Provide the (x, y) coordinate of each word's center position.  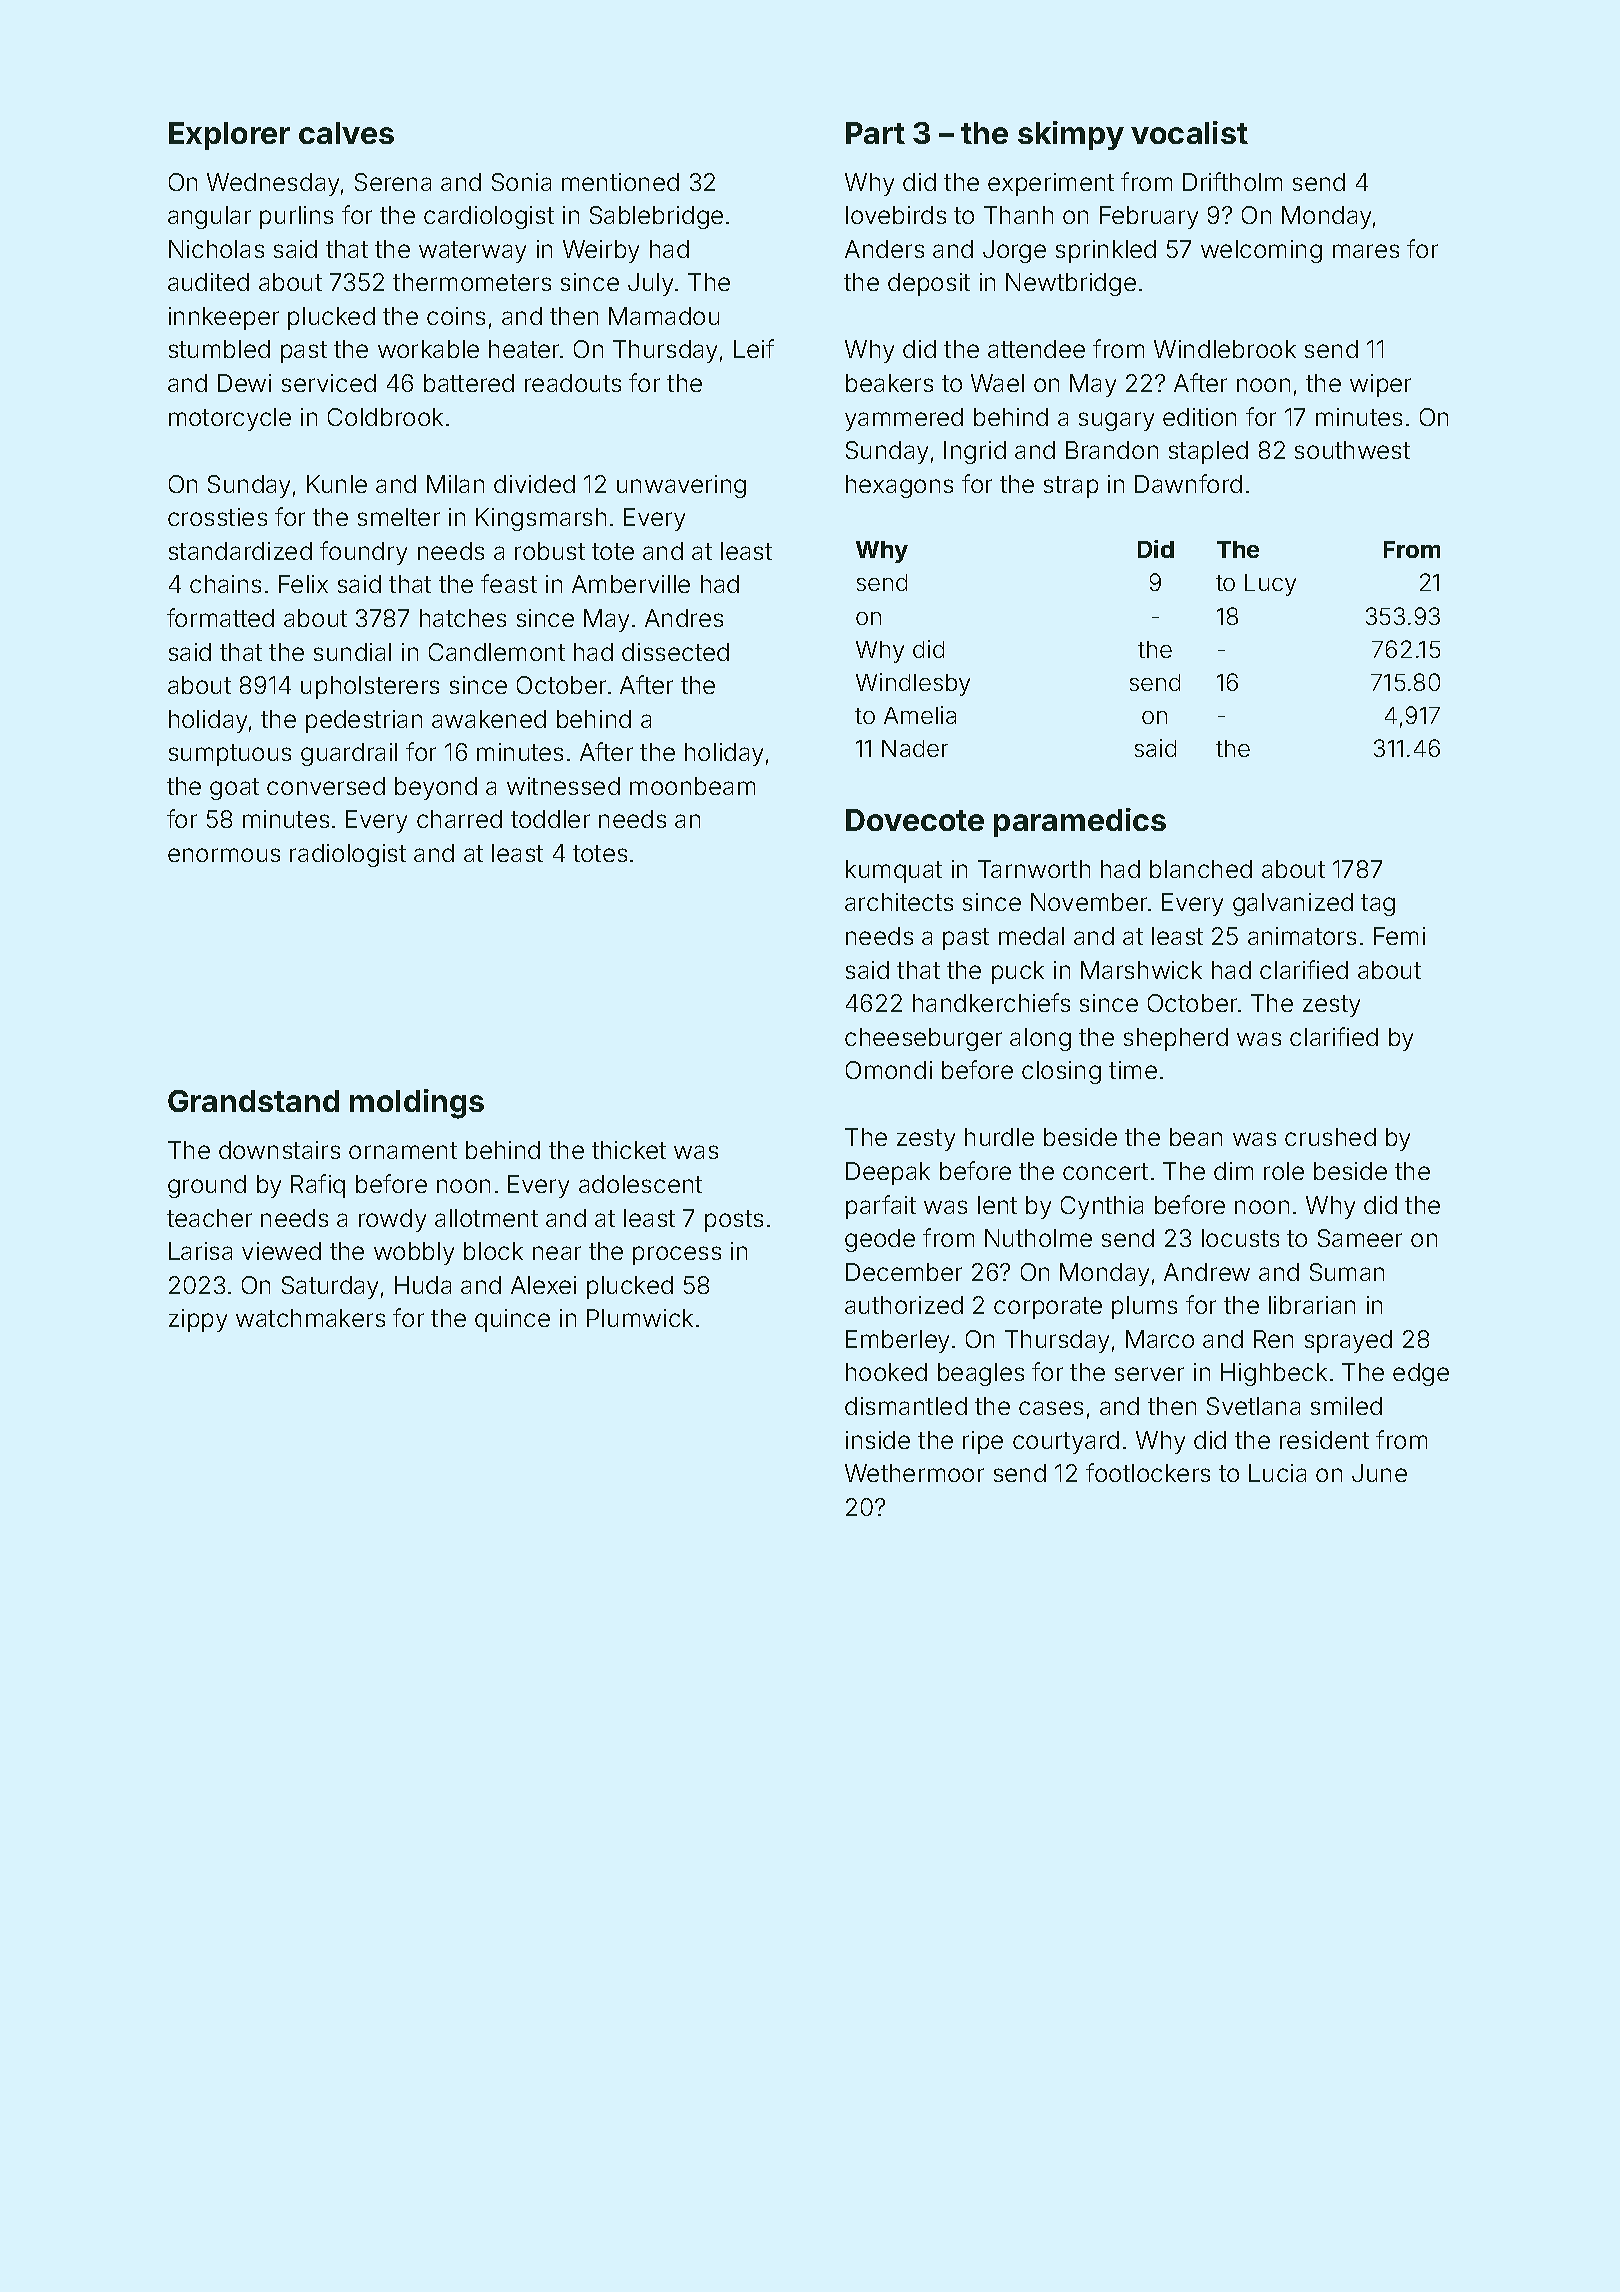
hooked (886, 1372)
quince (512, 1320)
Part (875, 133)
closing (1061, 1072)
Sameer (1360, 1238)
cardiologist (489, 217)
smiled (1346, 1406)
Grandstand (253, 1101)
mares (1366, 251)
